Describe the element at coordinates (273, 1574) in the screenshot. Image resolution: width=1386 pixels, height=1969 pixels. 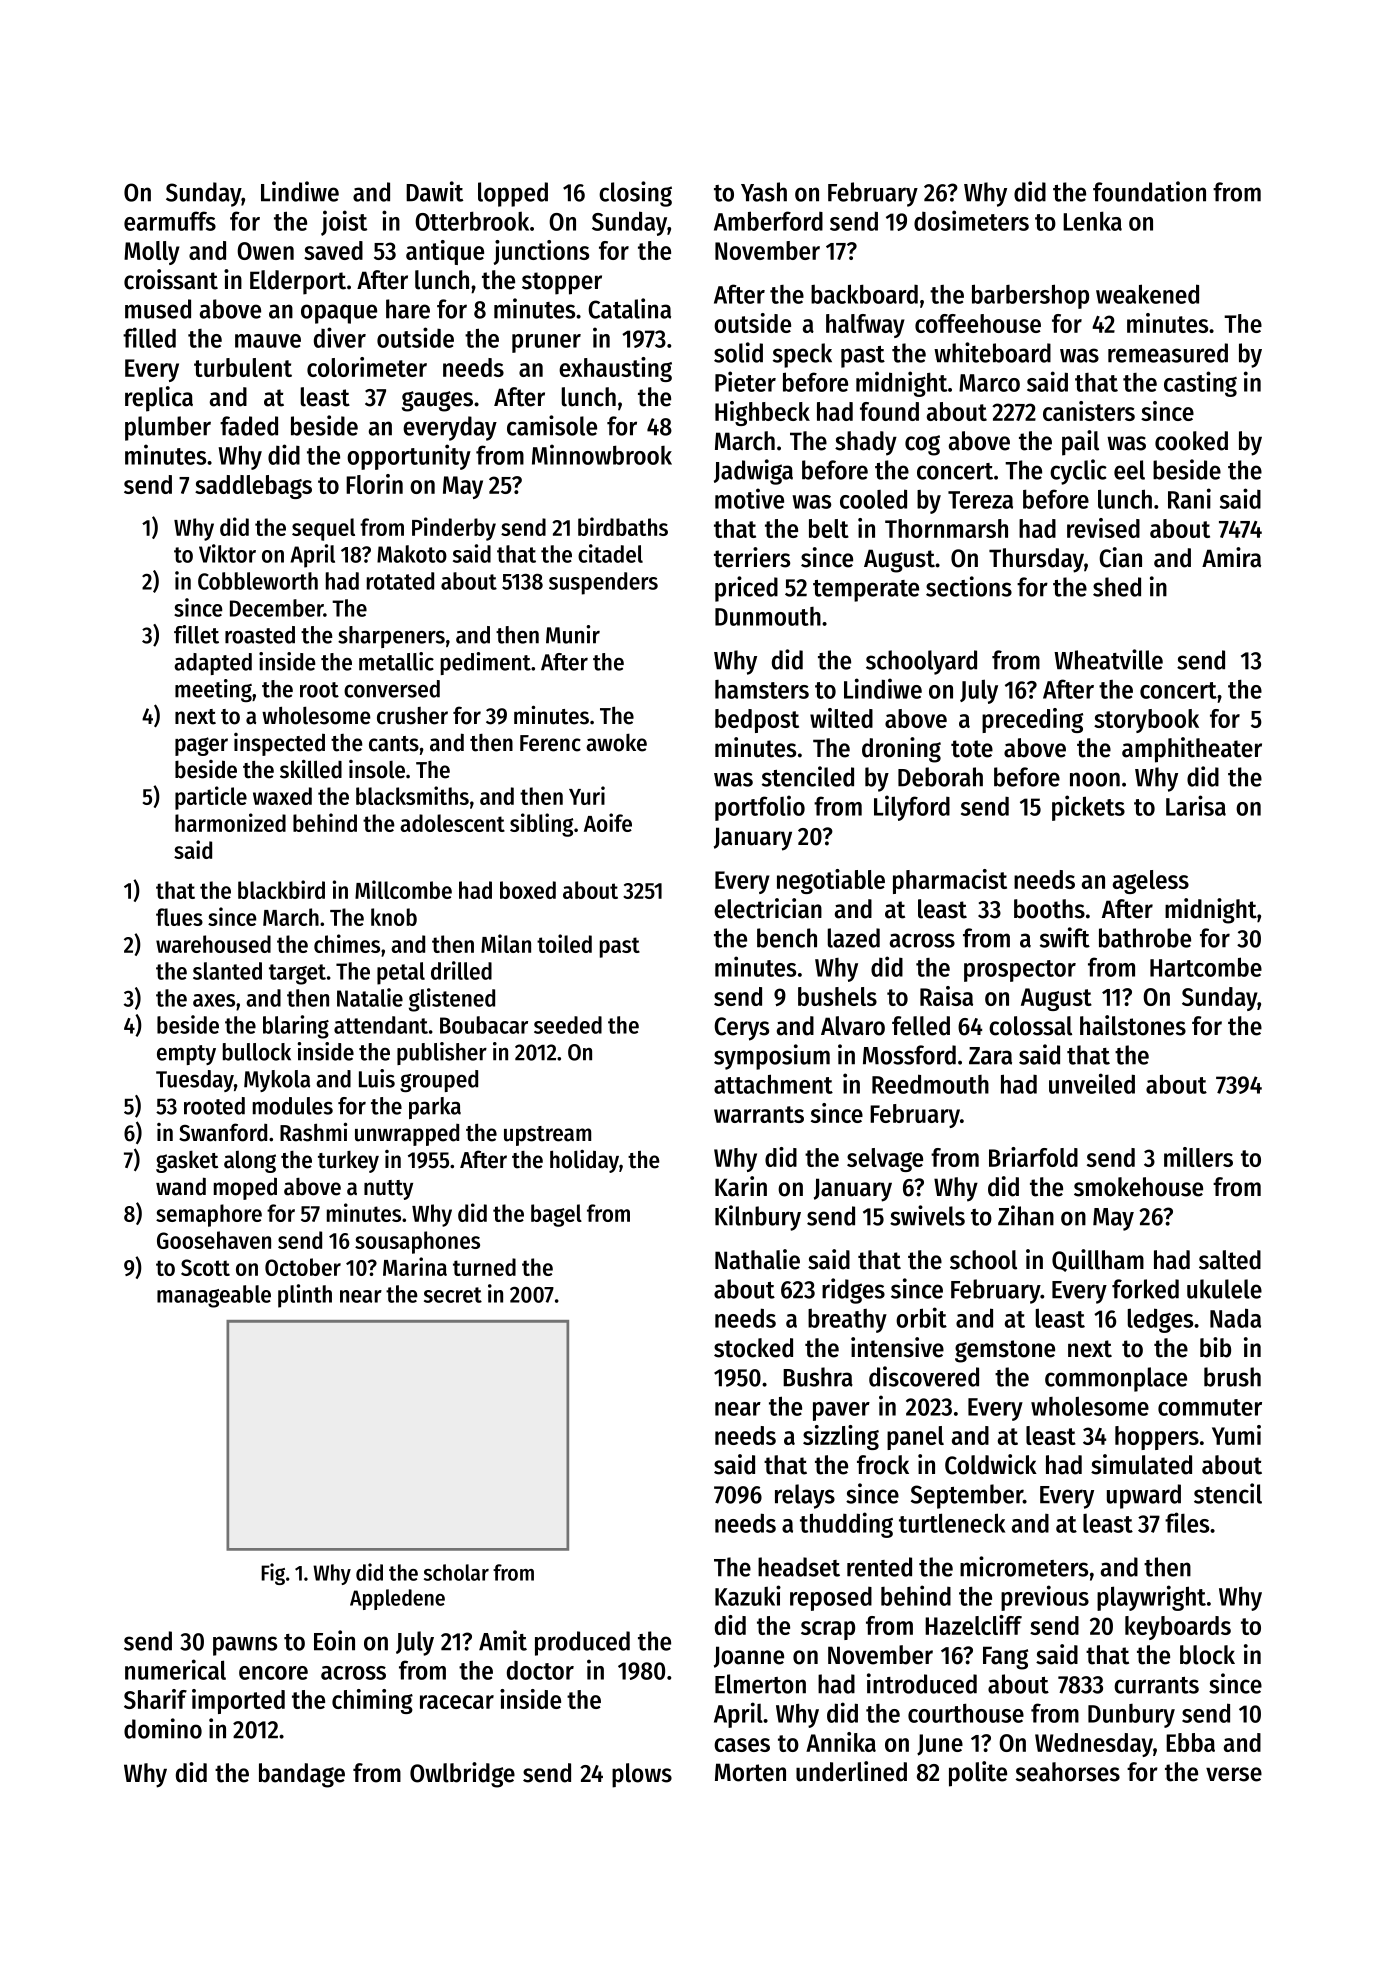
I see `Fig` at that location.
